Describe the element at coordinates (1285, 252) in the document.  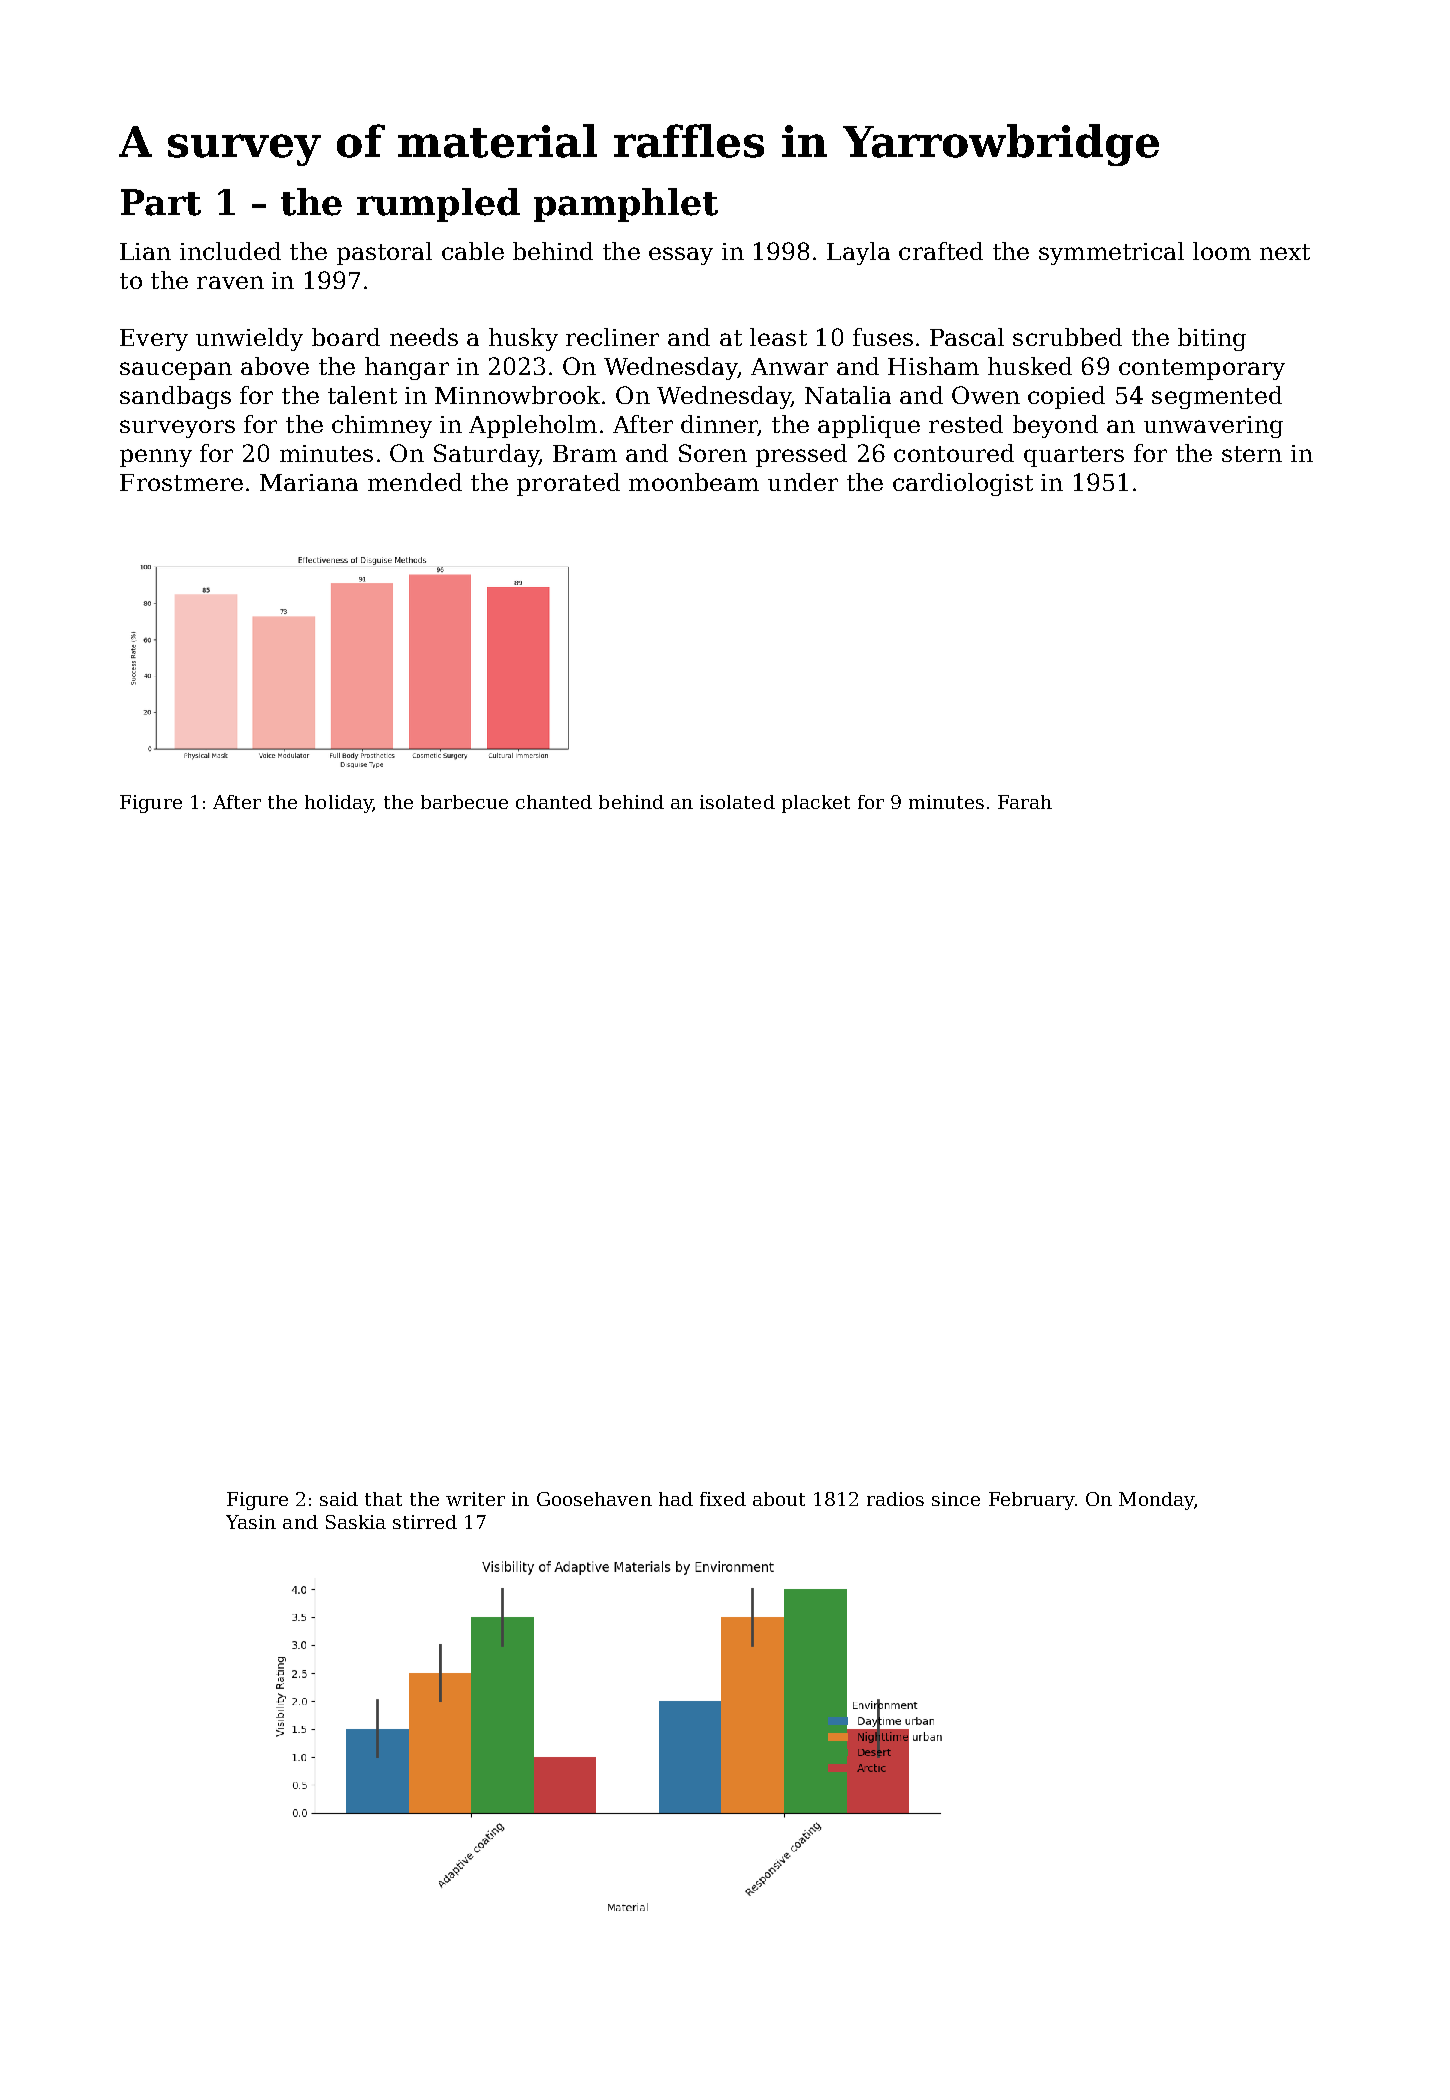
I see `next` at that location.
